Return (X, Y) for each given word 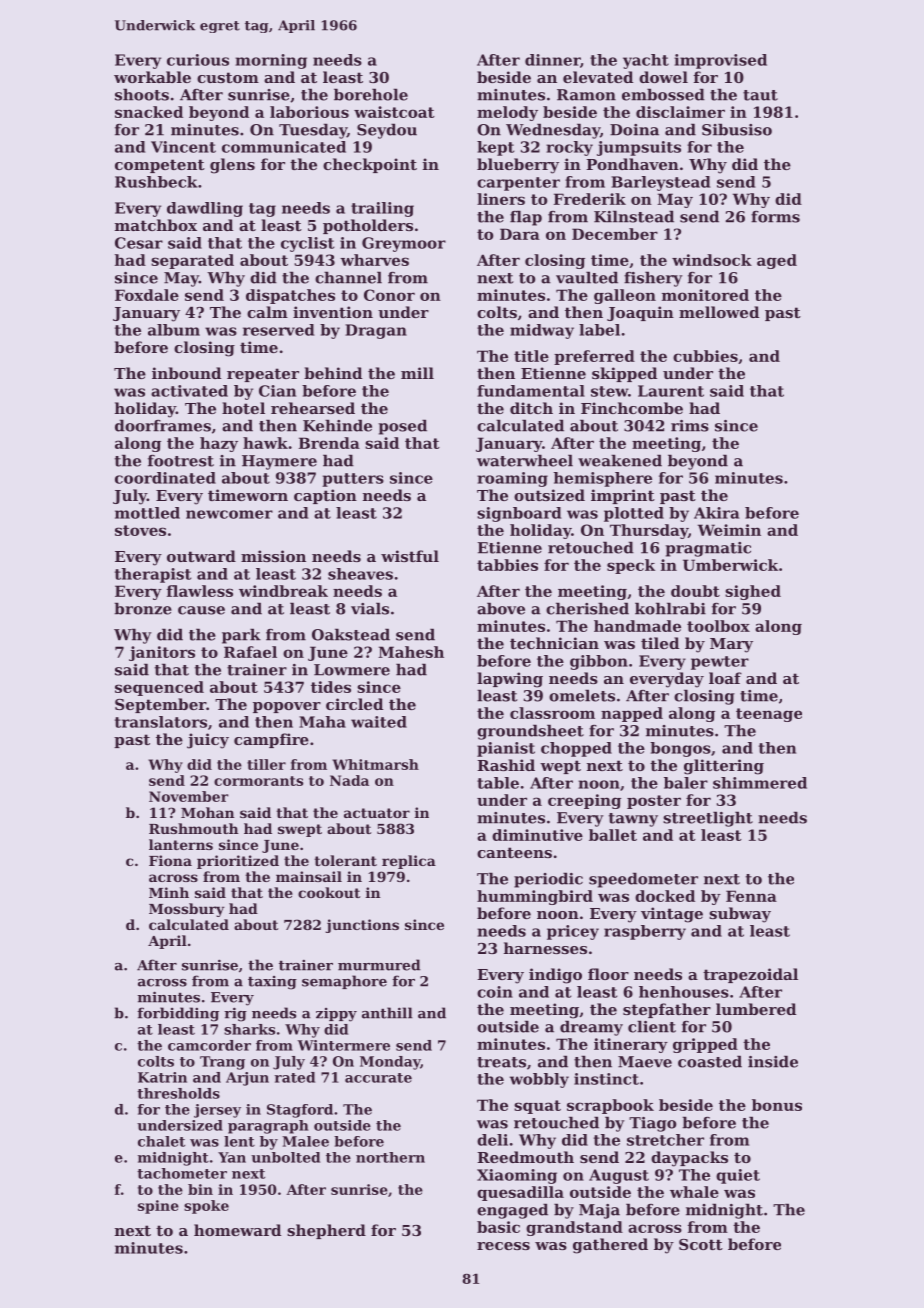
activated (189, 391)
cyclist (307, 244)
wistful (410, 556)
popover (287, 707)
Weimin (729, 530)
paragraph (268, 1127)
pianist (506, 749)
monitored (705, 295)
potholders (368, 226)
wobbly (539, 1080)
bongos (680, 749)
